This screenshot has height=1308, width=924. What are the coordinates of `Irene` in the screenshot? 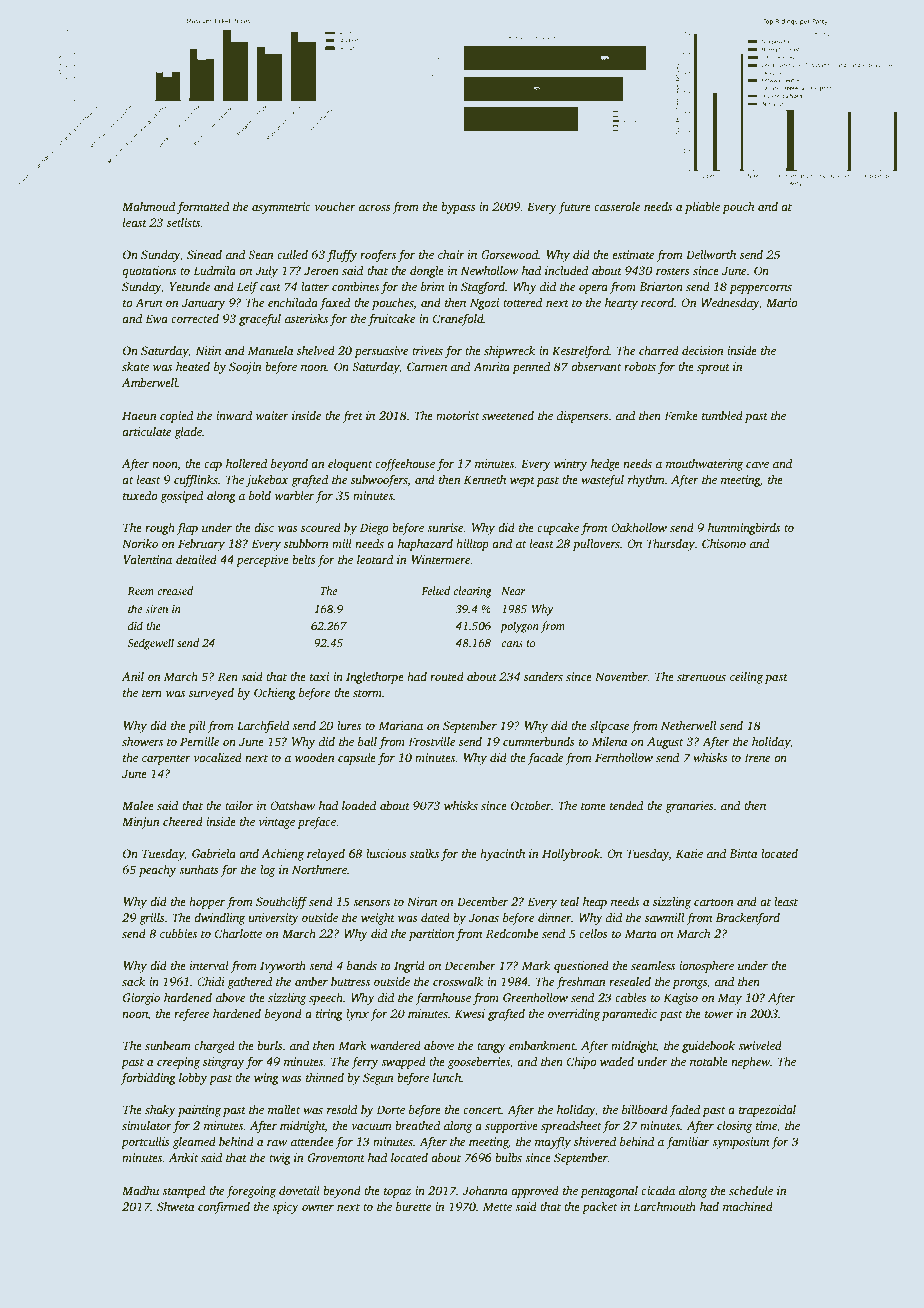 It's located at (757, 757).
